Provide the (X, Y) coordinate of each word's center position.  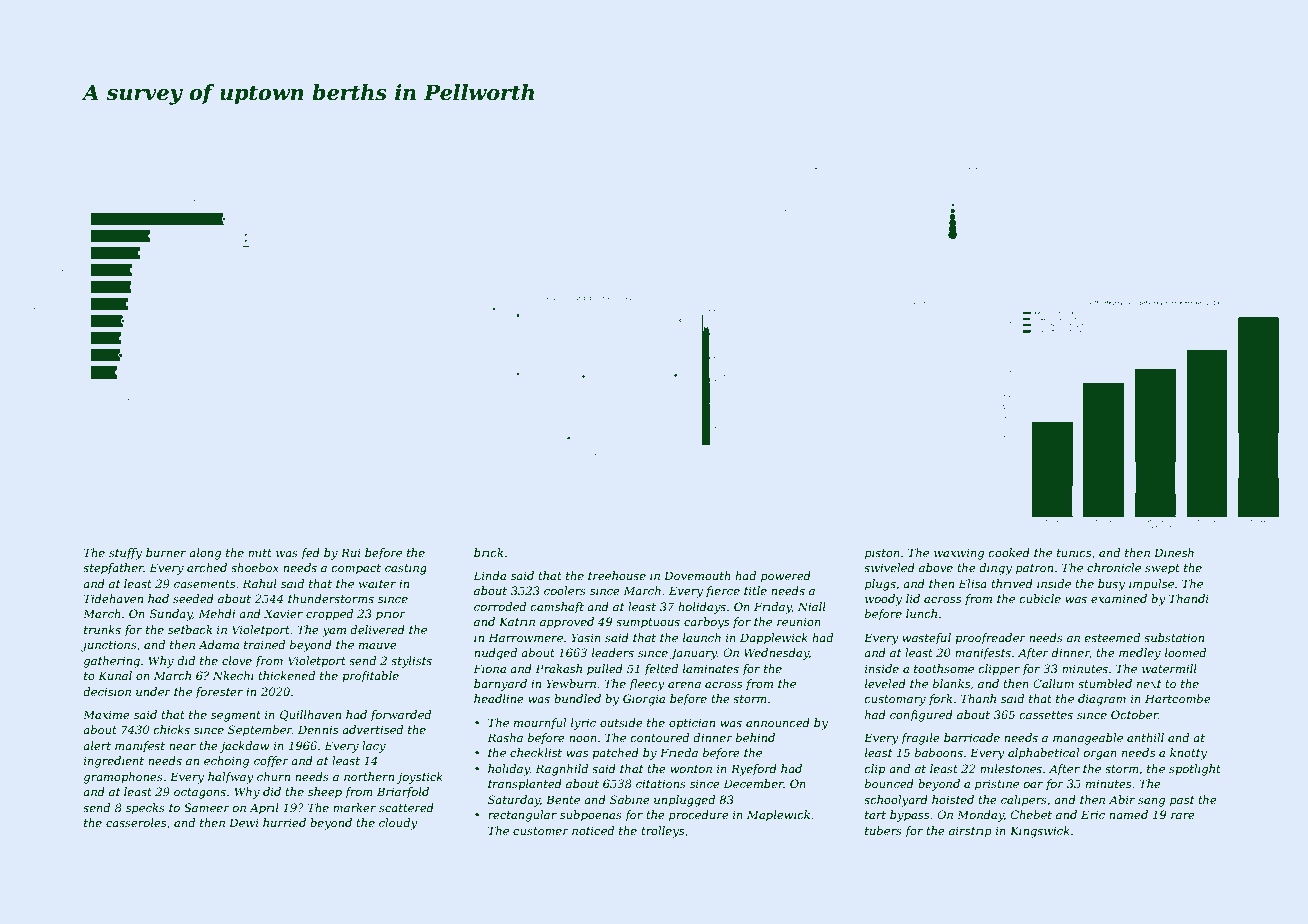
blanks (951, 683)
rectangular (522, 816)
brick (488, 552)
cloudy (398, 824)
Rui (351, 552)
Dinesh (1174, 552)
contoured (659, 737)
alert (97, 745)
